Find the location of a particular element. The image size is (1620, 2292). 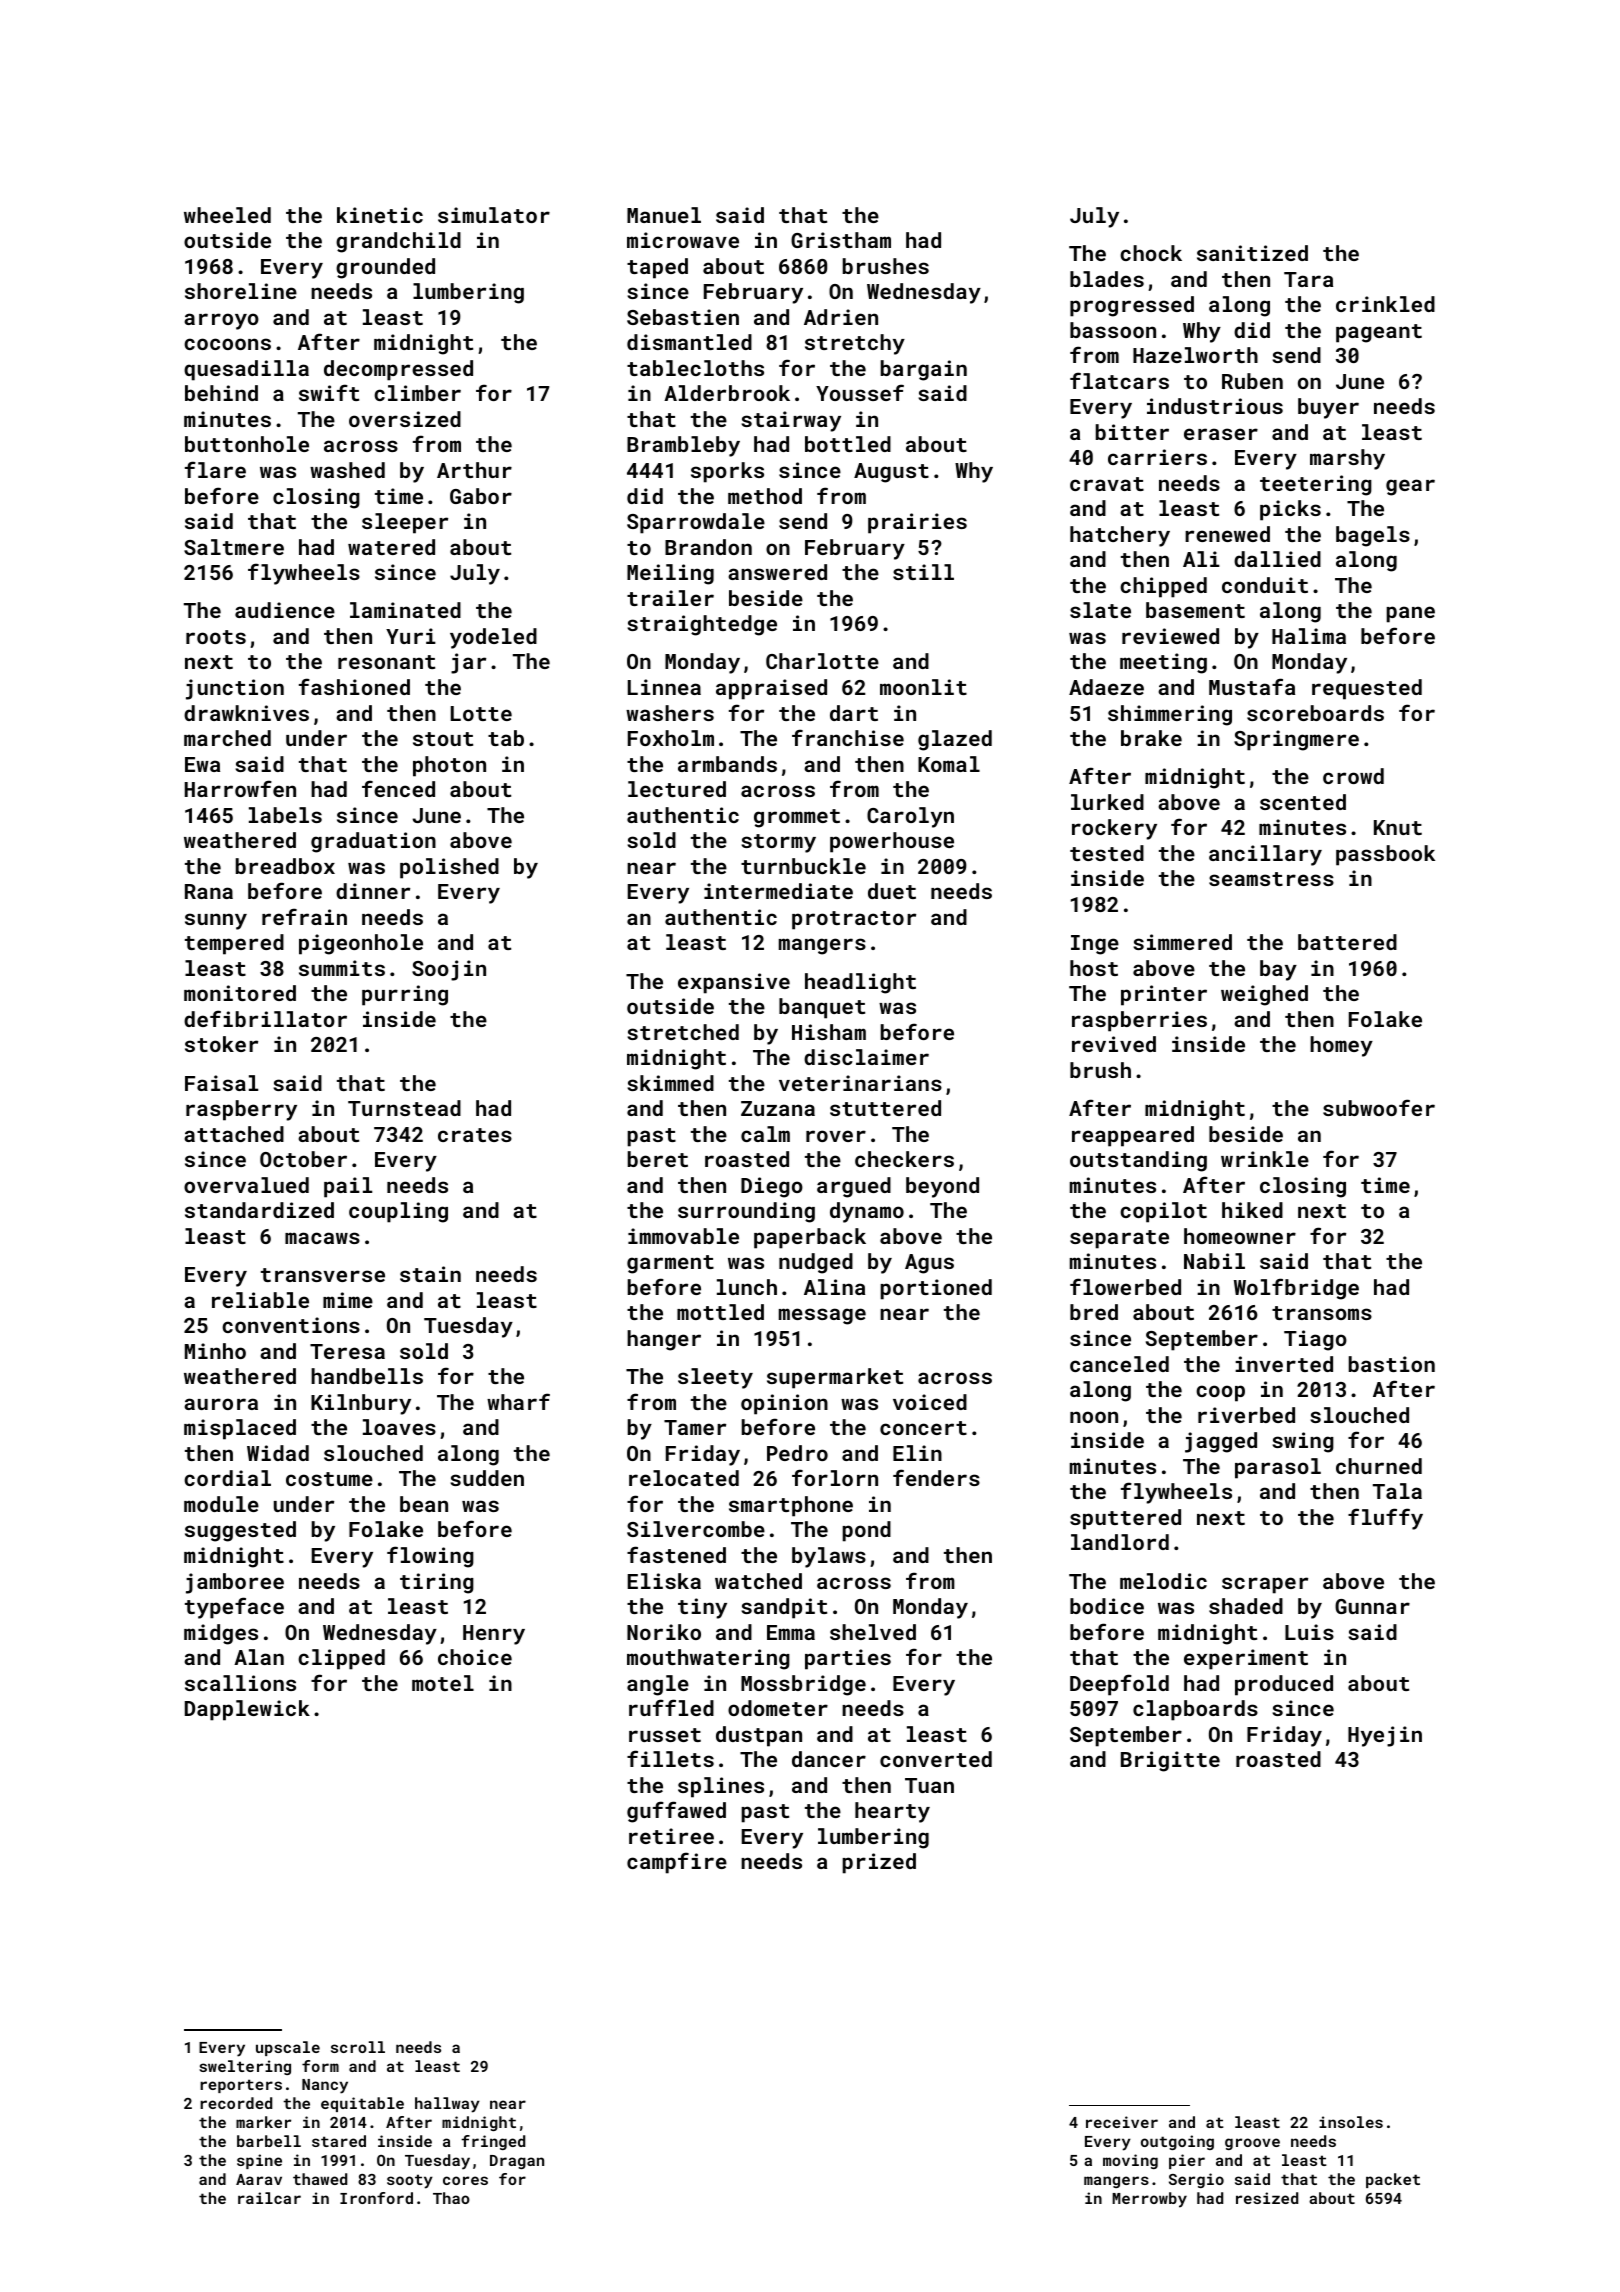

sleeper is located at coordinates (405, 523).
